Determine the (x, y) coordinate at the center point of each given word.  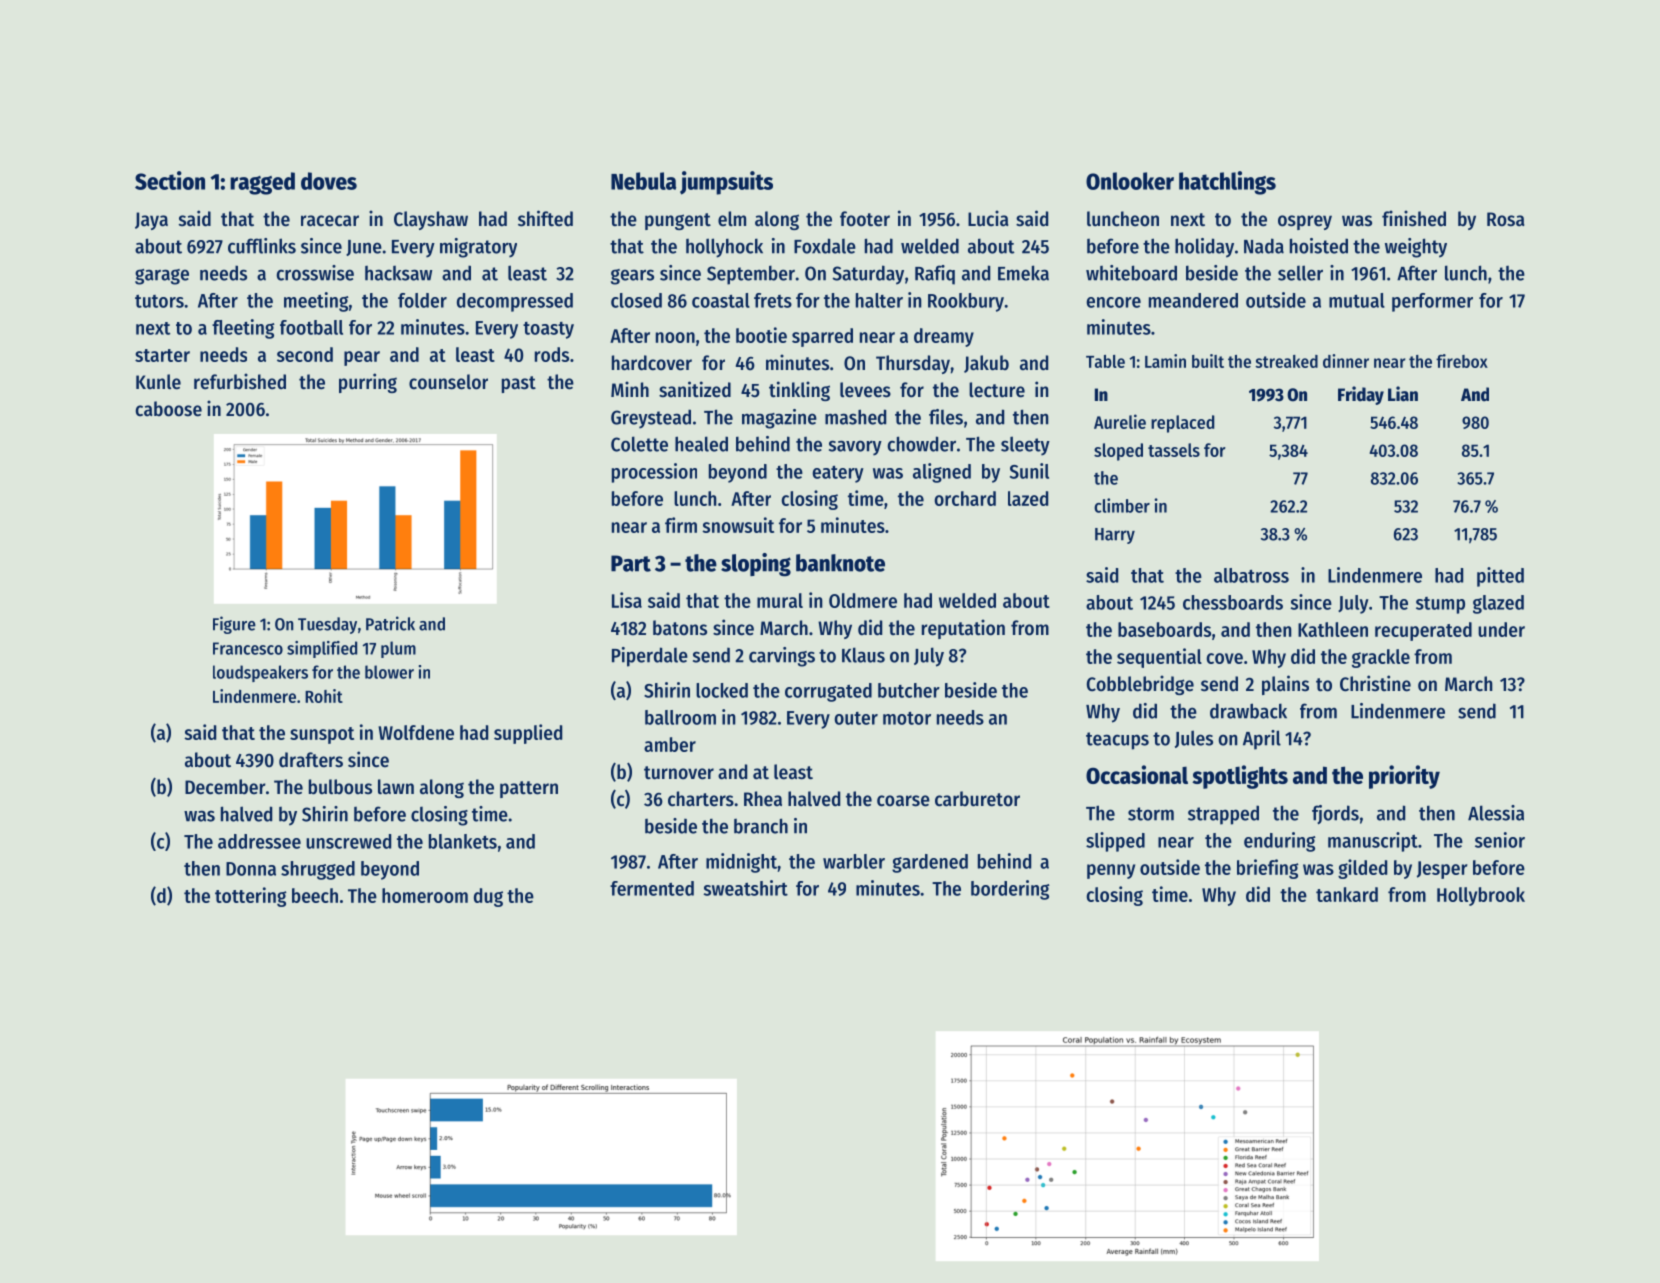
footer (865, 219)
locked (722, 690)
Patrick (390, 623)
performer (1432, 302)
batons (680, 628)
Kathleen (1333, 629)
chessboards (1233, 602)
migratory (478, 248)
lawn (396, 787)
